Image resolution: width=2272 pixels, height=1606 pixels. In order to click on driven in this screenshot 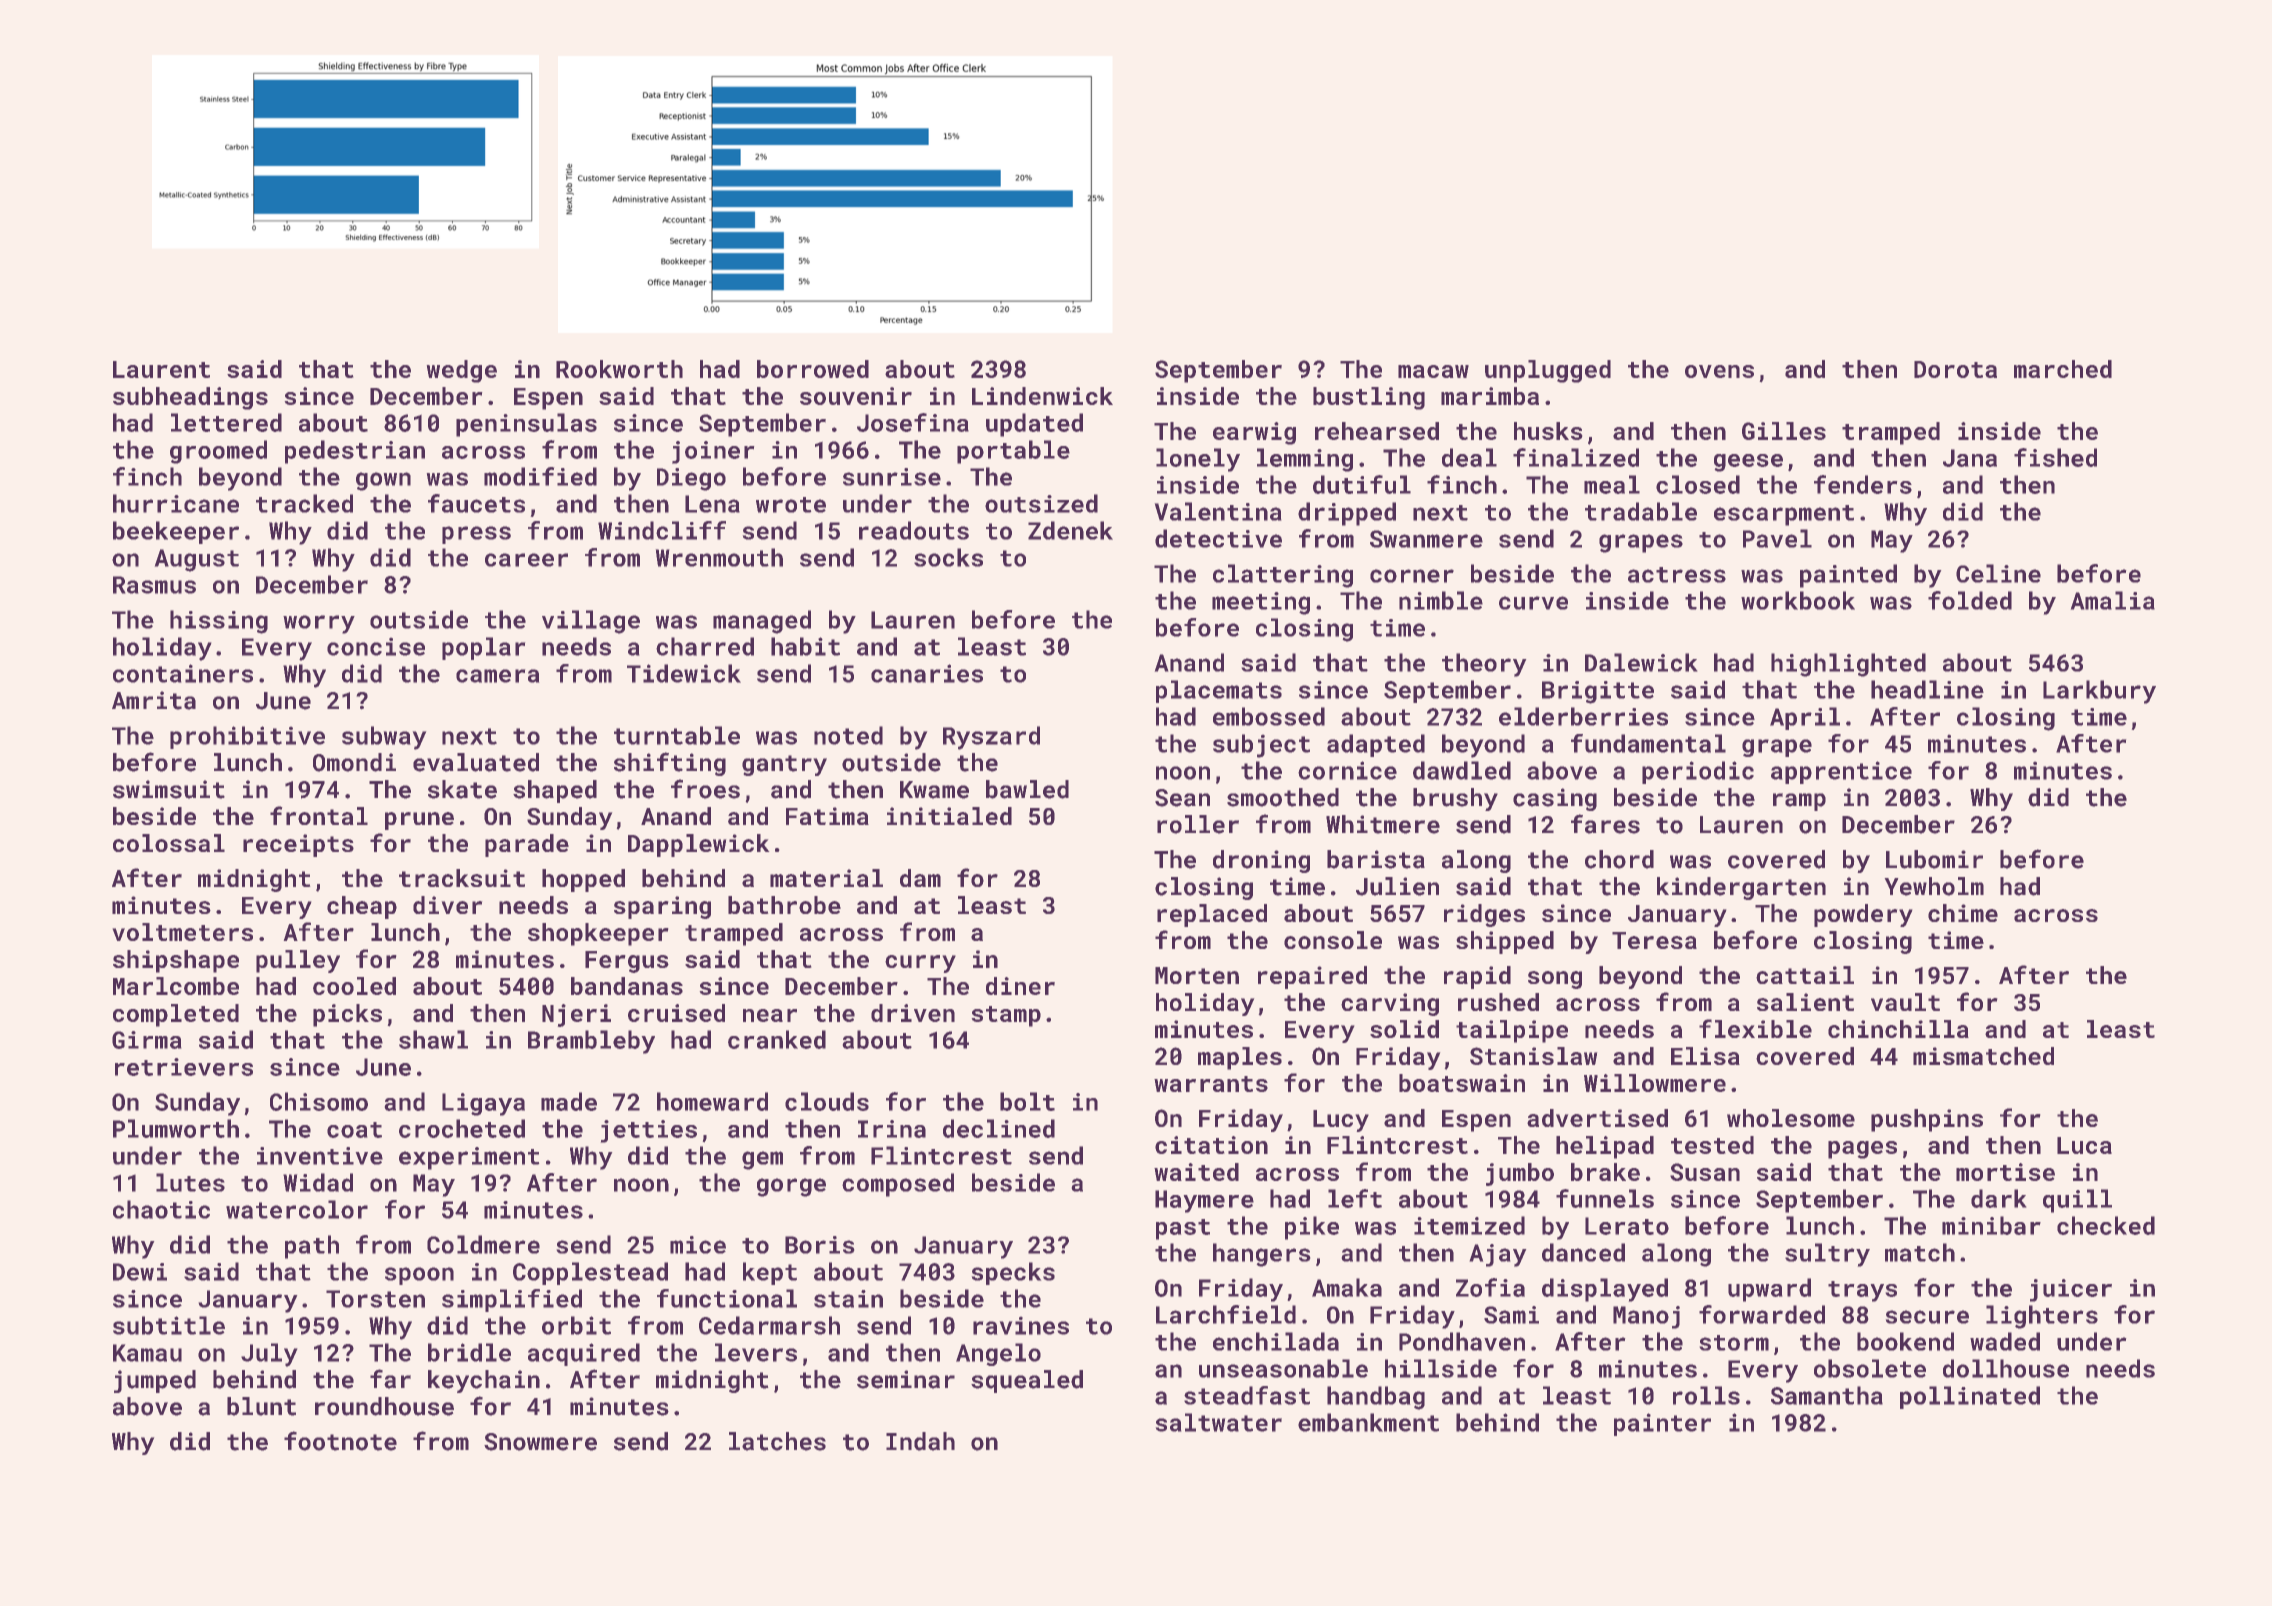, I will do `click(913, 1013)`.
